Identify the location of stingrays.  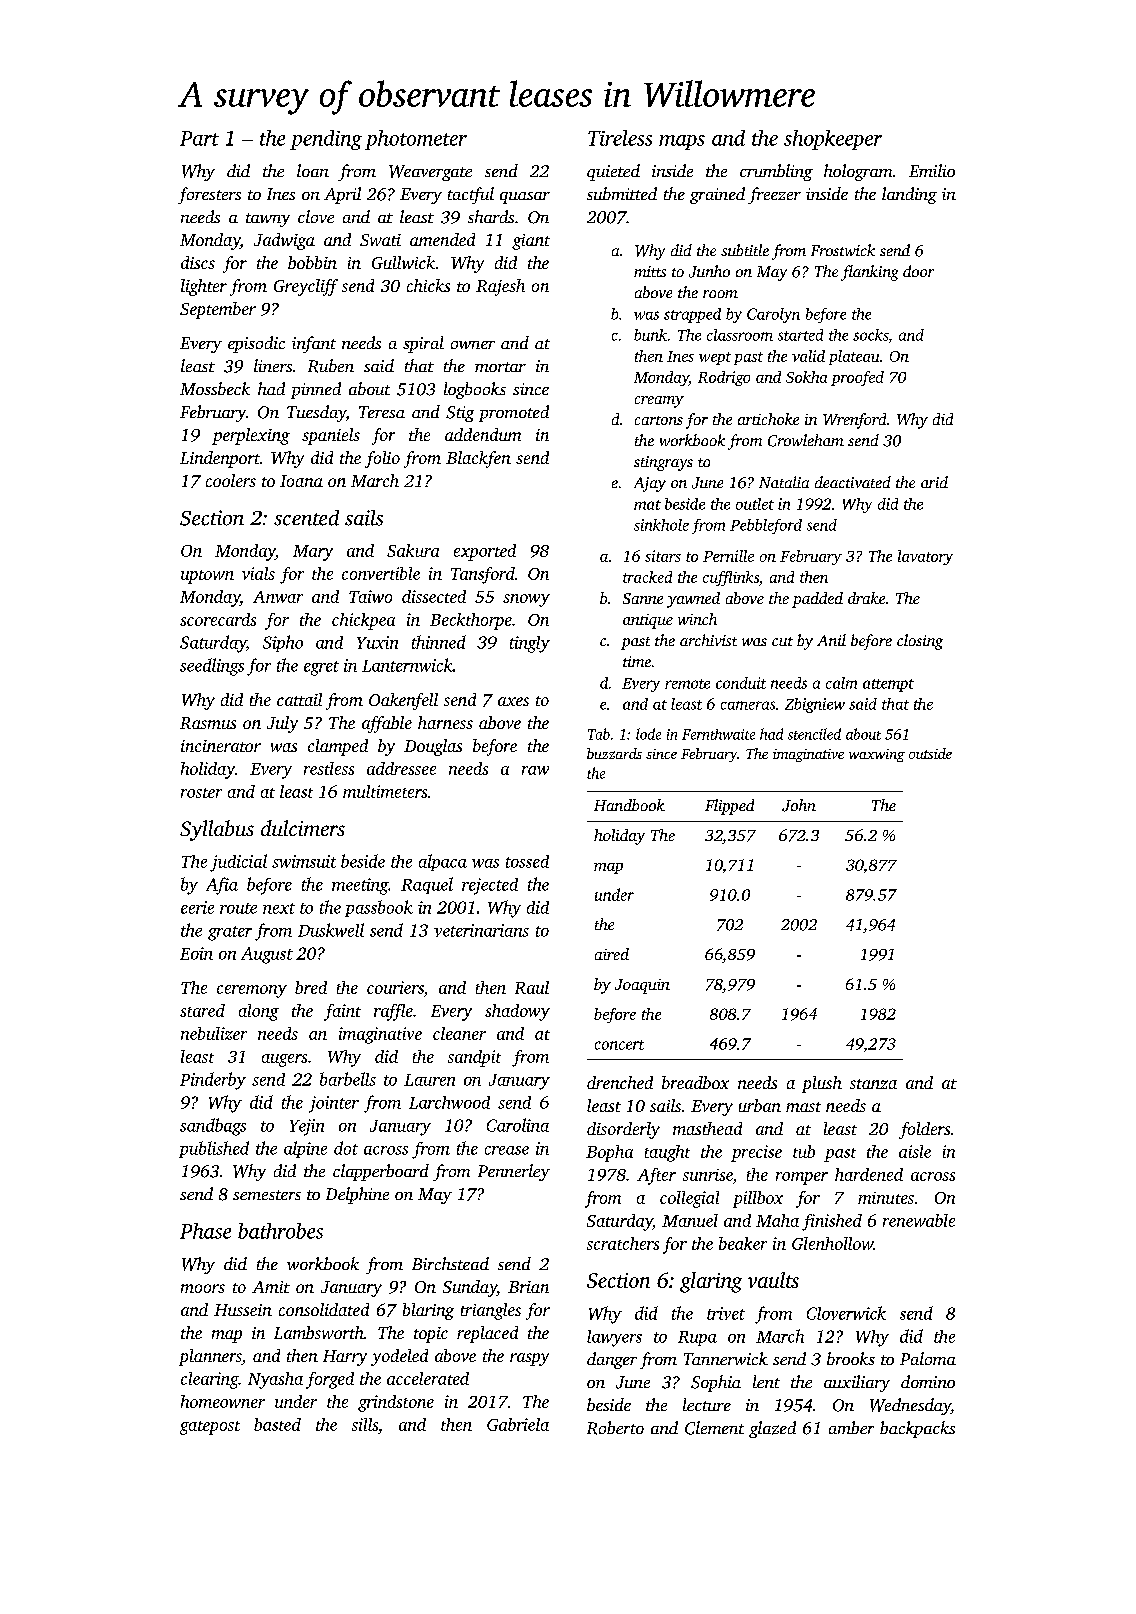
(663, 463).
